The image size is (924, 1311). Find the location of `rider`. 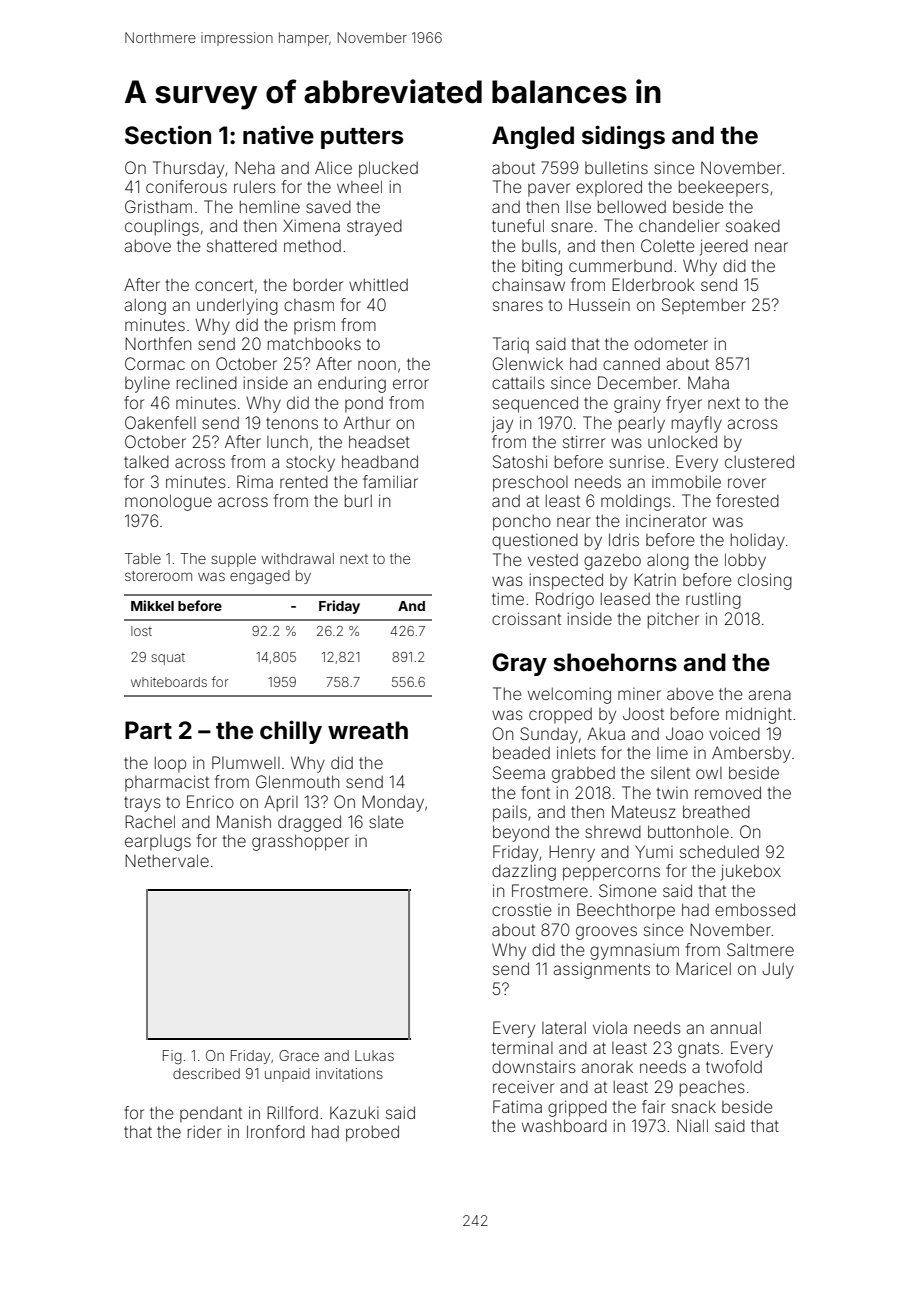

rider is located at coordinates (204, 1131).
